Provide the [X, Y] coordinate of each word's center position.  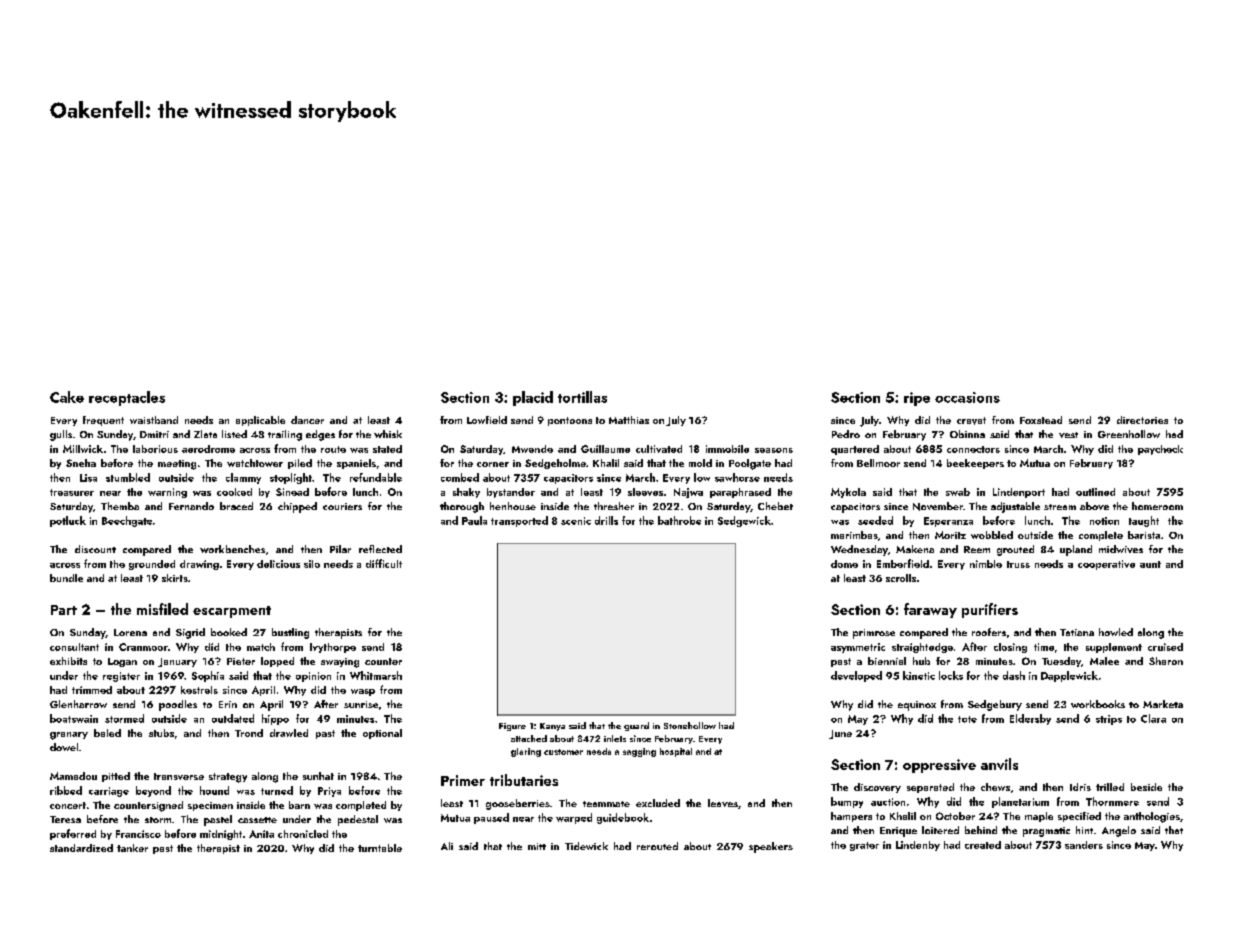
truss [1018, 564]
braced [236, 506]
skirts [175, 578]
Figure [512, 727]
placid [533, 398]
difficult [384, 563]
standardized [81, 848]
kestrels [199, 690]
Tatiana [1077, 632]
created [983, 845]
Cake [67, 397]
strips [1109, 720]
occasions [967, 397]
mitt [537, 846]
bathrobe [679, 520]
